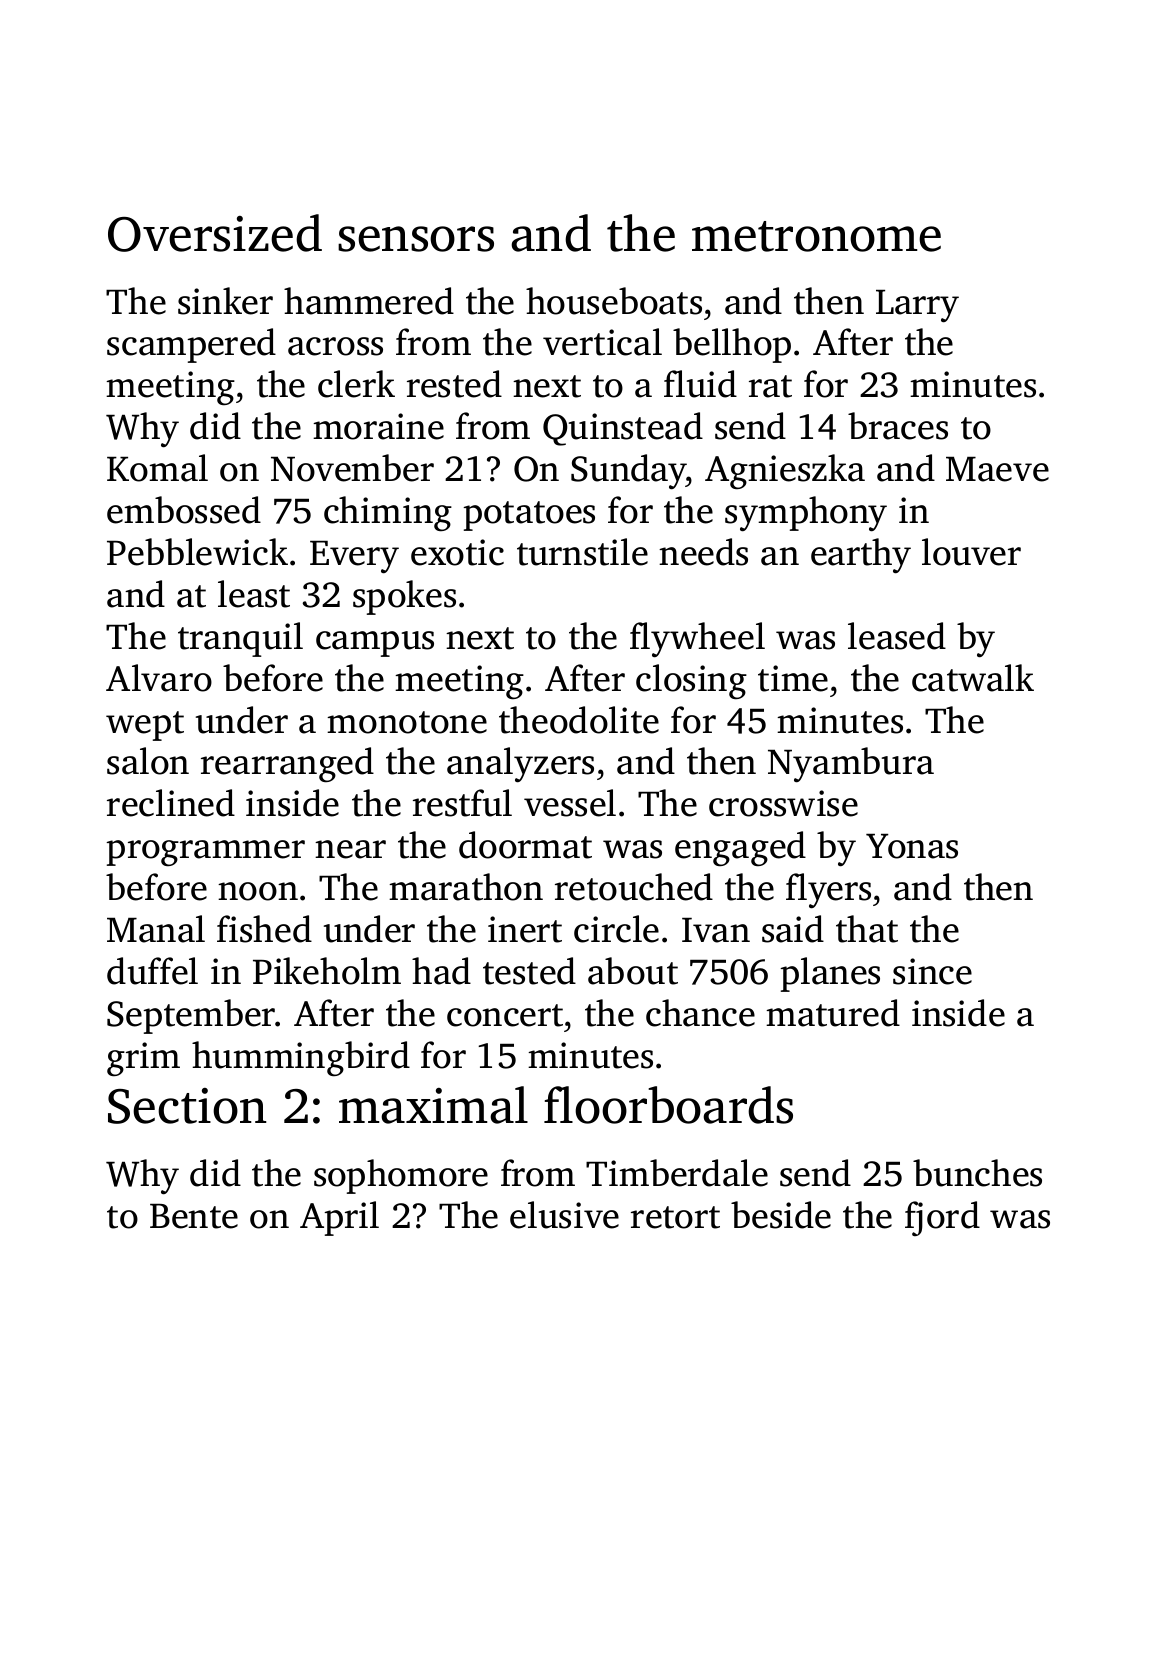 The image size is (1165, 1654). What do you see at coordinates (861, 556) in the screenshot?
I see `earthy` at bounding box center [861, 556].
